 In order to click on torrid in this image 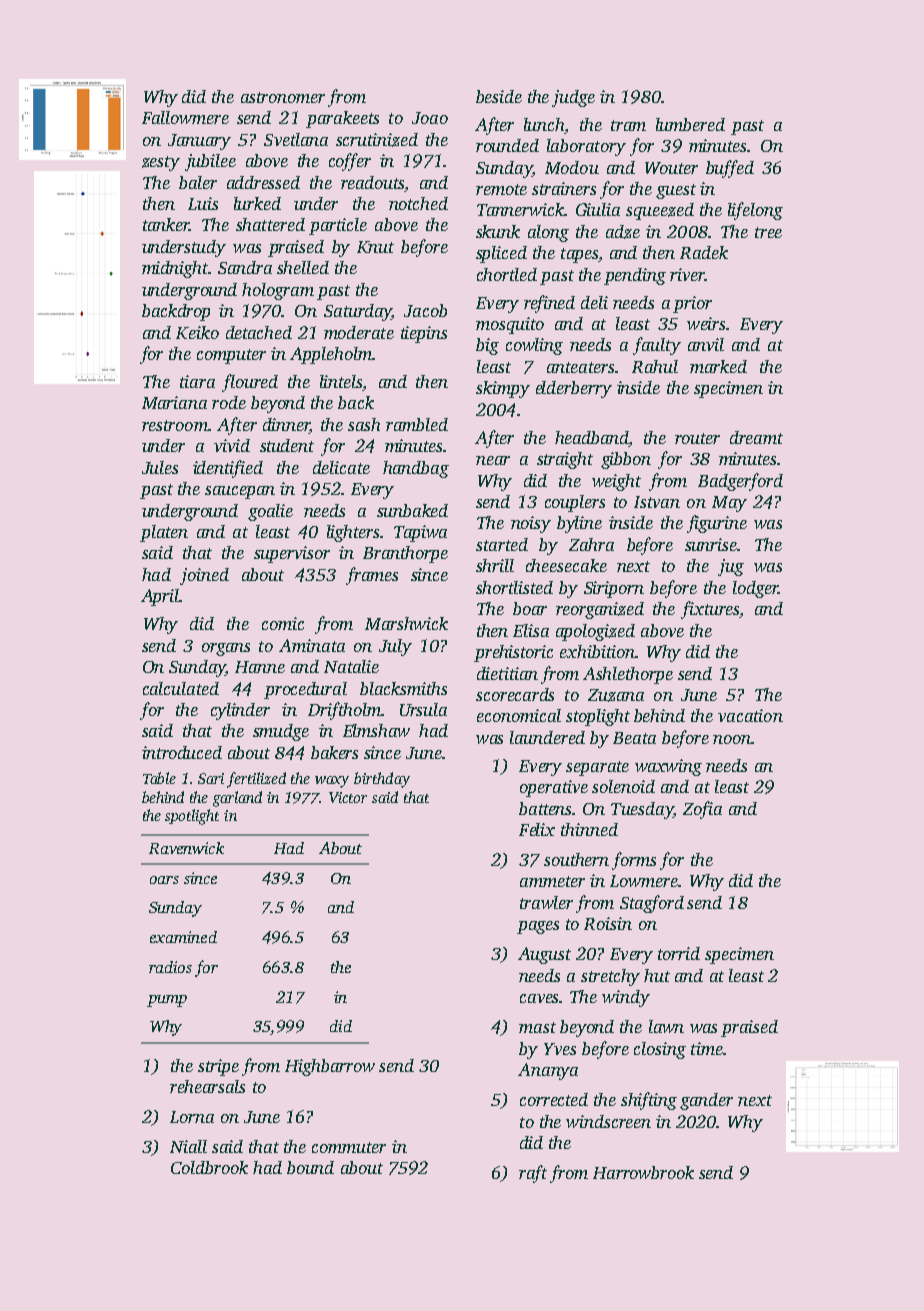, I will do `click(679, 953)`.
